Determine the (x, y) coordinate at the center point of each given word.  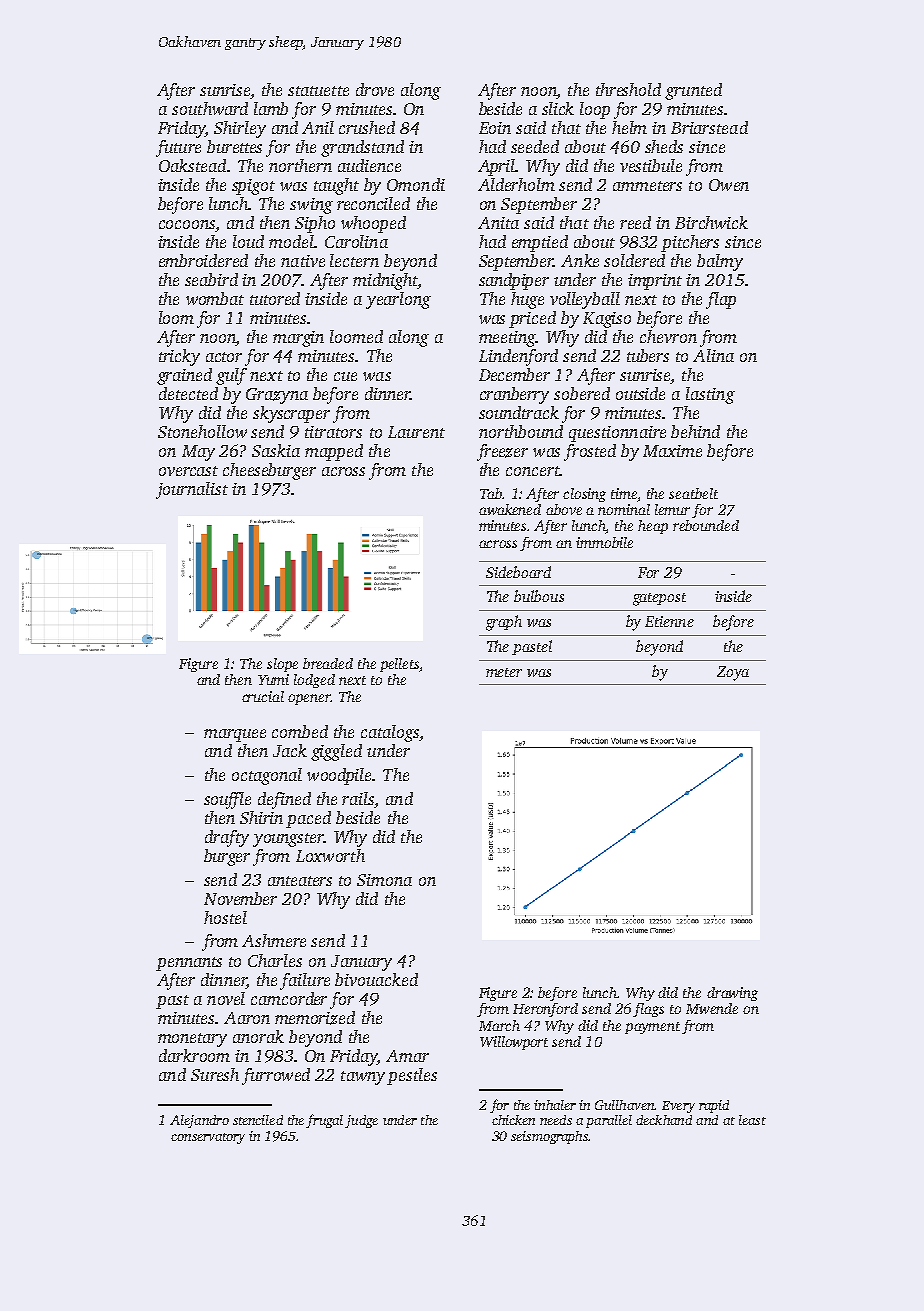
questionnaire (617, 434)
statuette (318, 91)
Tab (491, 493)
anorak (258, 1036)
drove (375, 89)
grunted (693, 91)
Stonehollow (202, 431)
